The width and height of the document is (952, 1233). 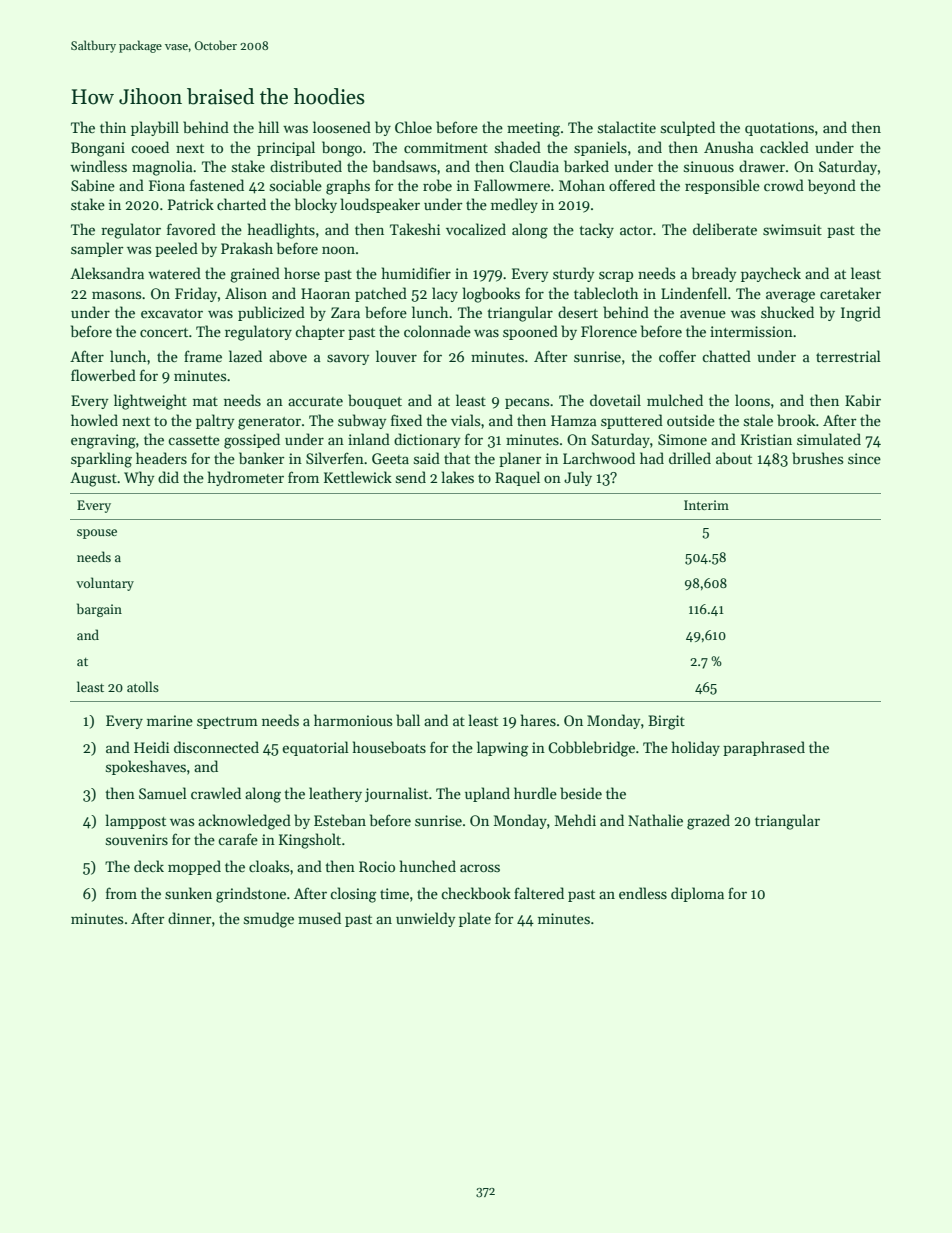 I want to click on paraphrased, so click(x=764, y=748).
